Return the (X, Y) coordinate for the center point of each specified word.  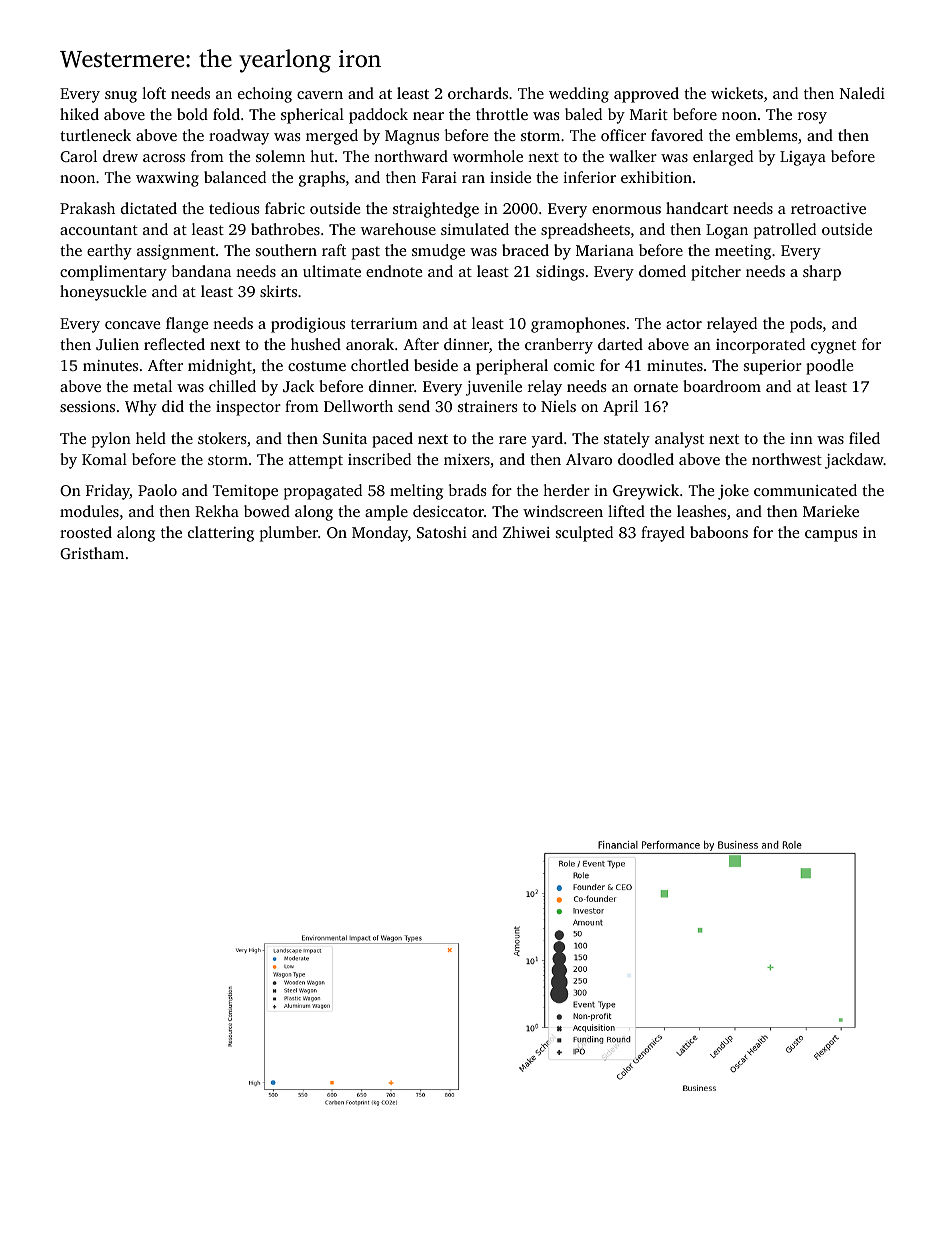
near (428, 116)
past (366, 253)
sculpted (584, 534)
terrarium (384, 323)
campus (831, 536)
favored (677, 135)
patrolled (785, 231)
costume (317, 366)
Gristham (92, 553)
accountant (99, 230)
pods (806, 325)
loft (154, 93)
